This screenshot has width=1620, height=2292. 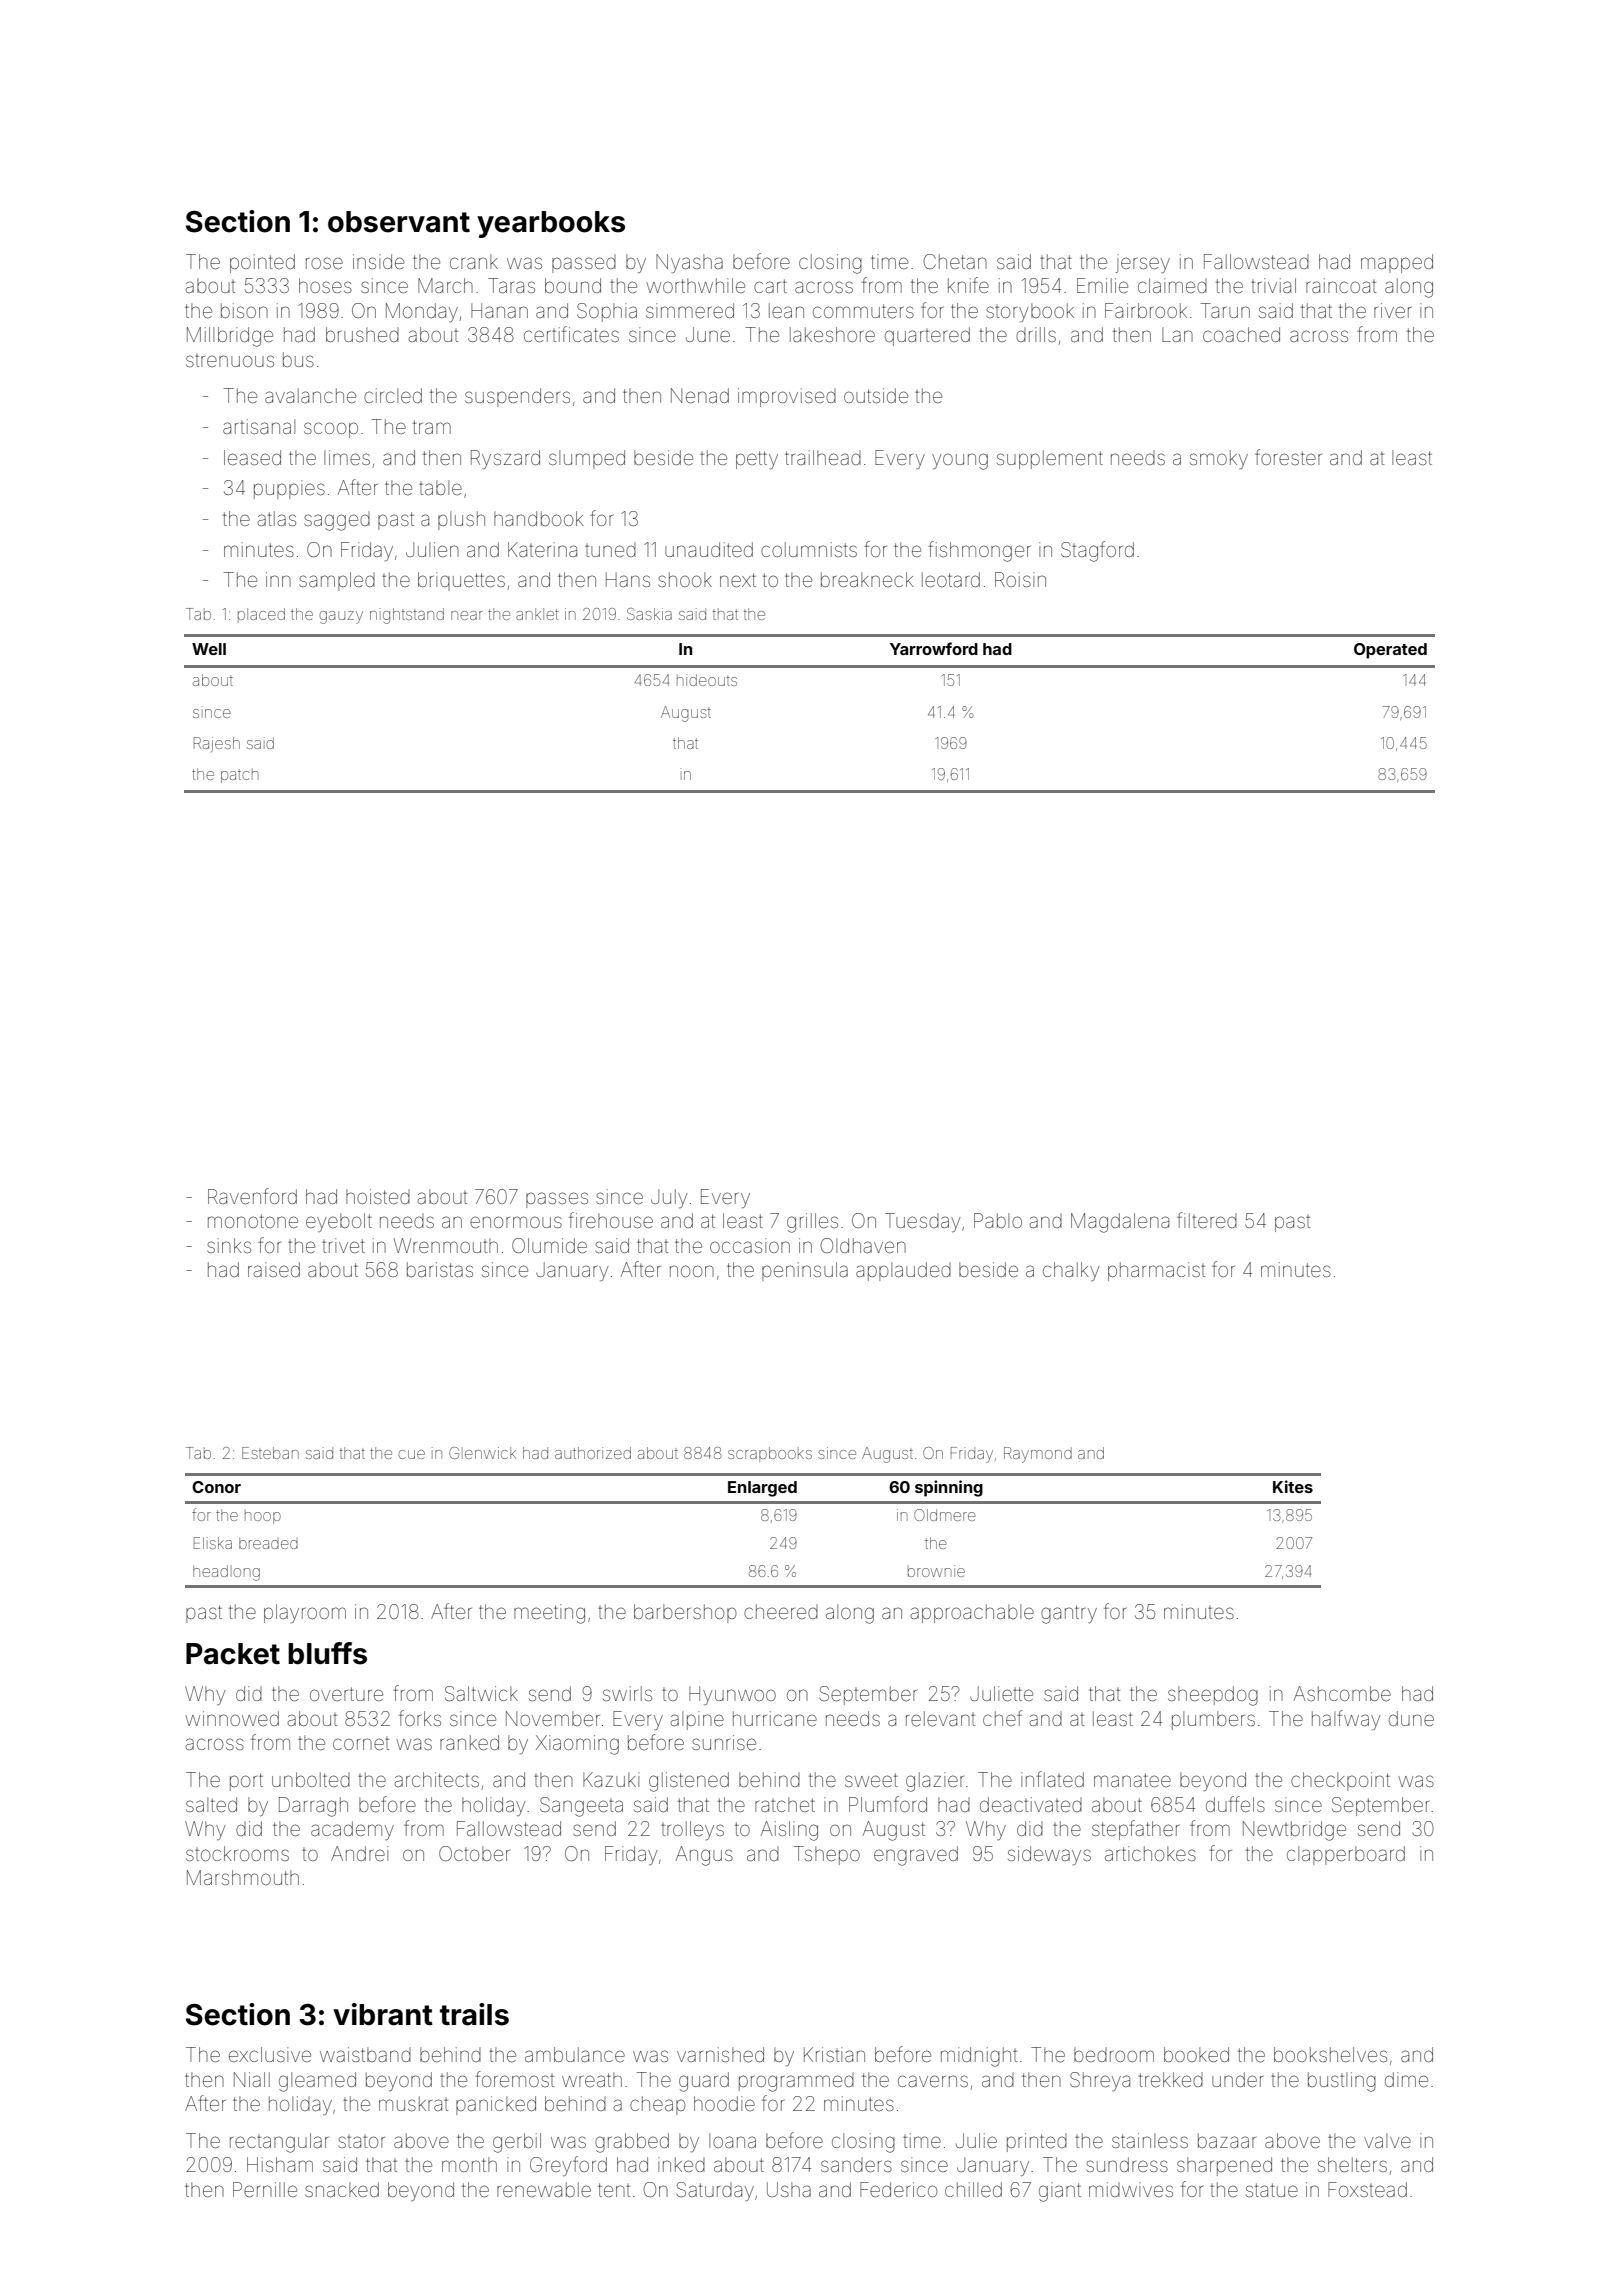 I want to click on inflated, so click(x=1052, y=1779).
